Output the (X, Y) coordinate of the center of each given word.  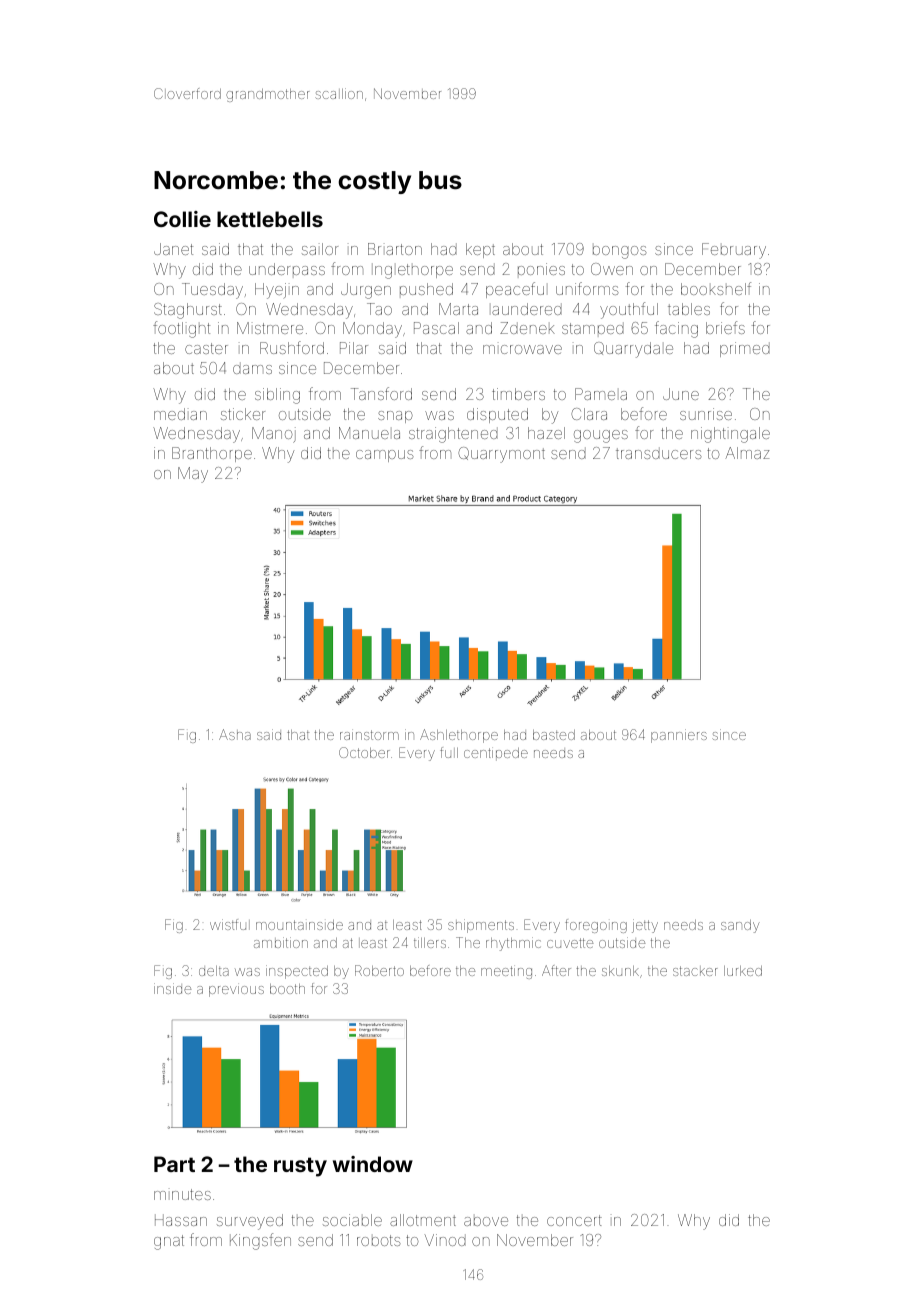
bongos (620, 252)
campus (385, 456)
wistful (230, 924)
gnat (169, 1242)
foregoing (596, 926)
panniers (679, 736)
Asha (235, 734)
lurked (743, 971)
